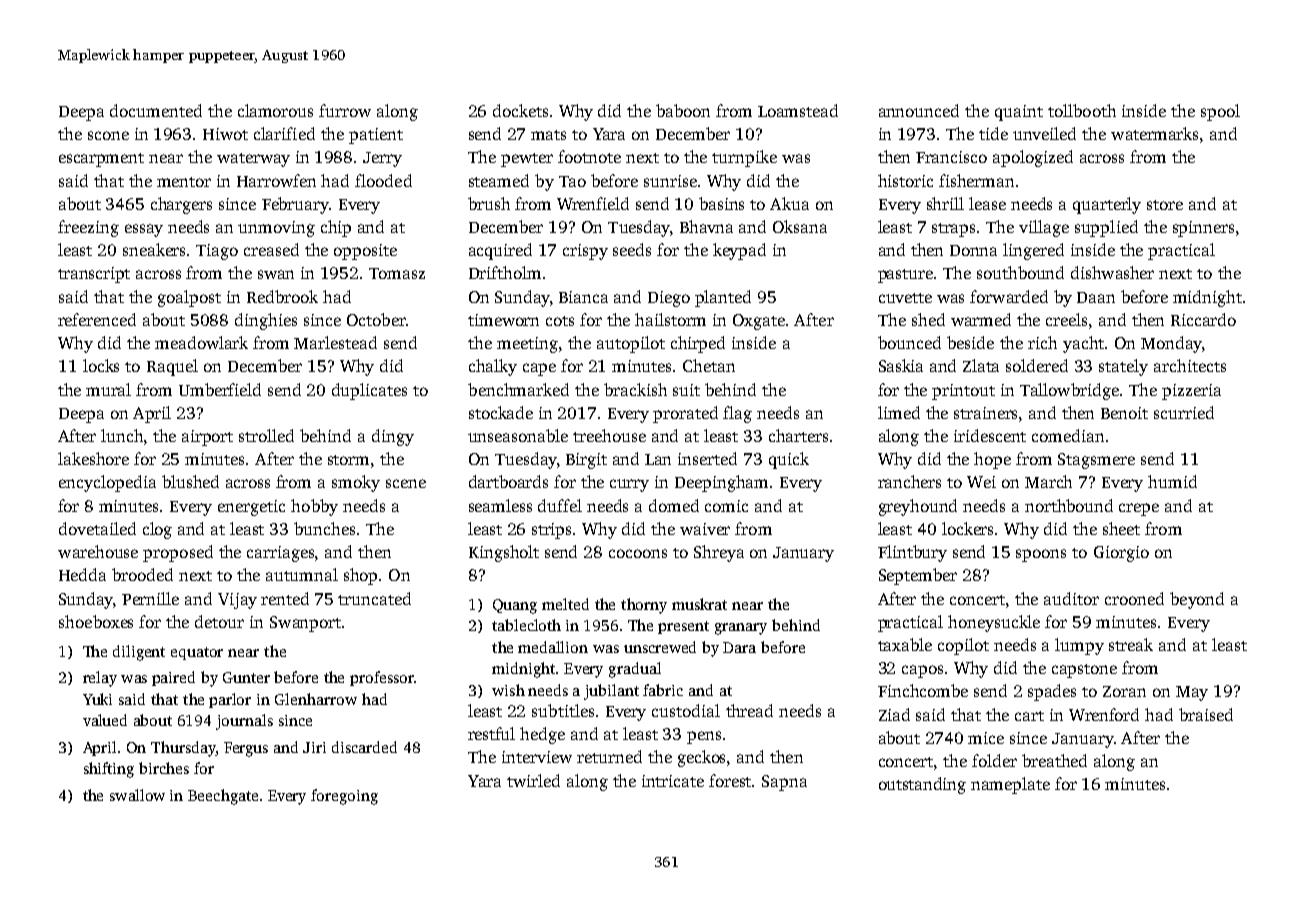  I want to click on muskrat, so click(699, 604).
